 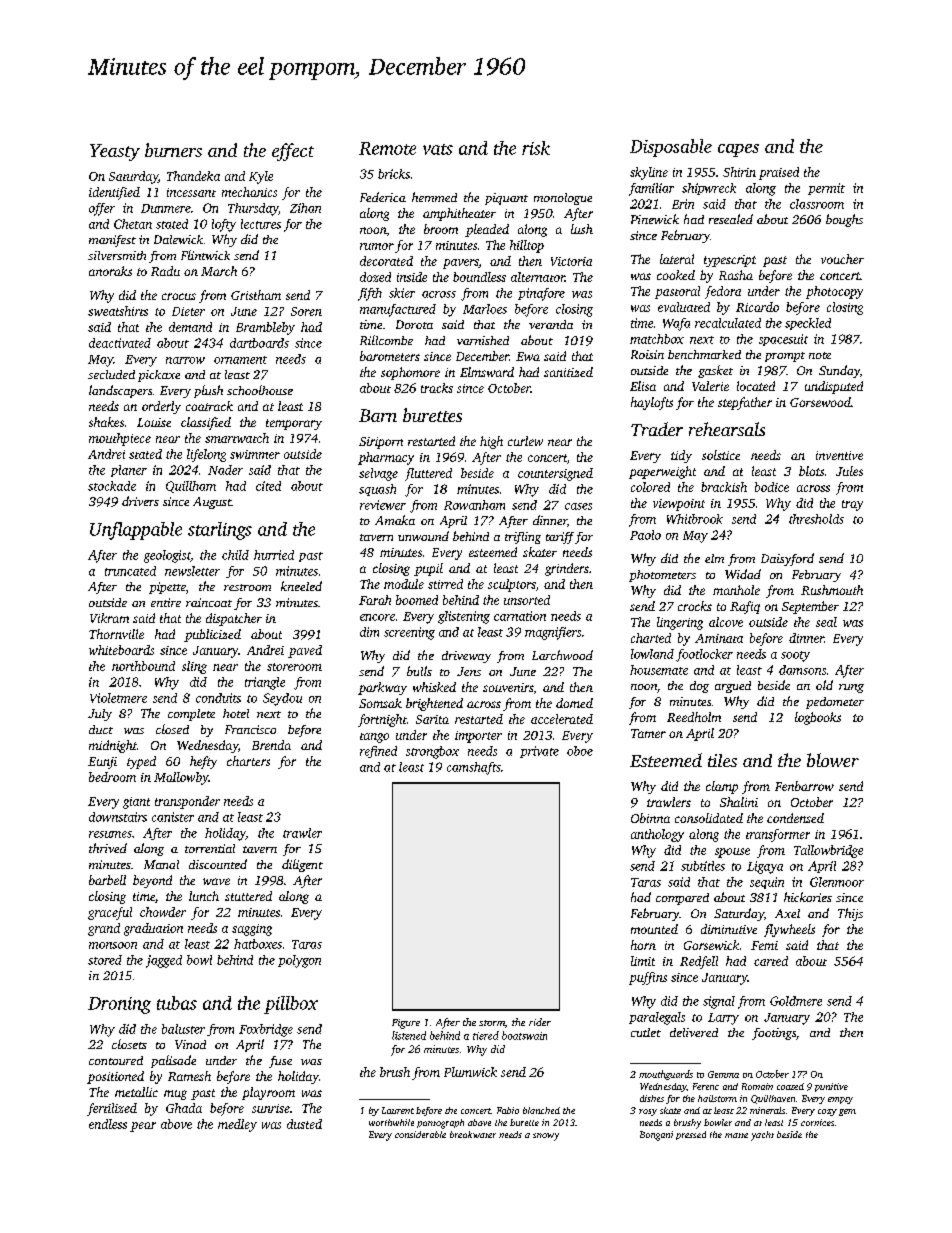 What do you see at coordinates (118, 698) in the image?
I see `Violetmere` at bounding box center [118, 698].
